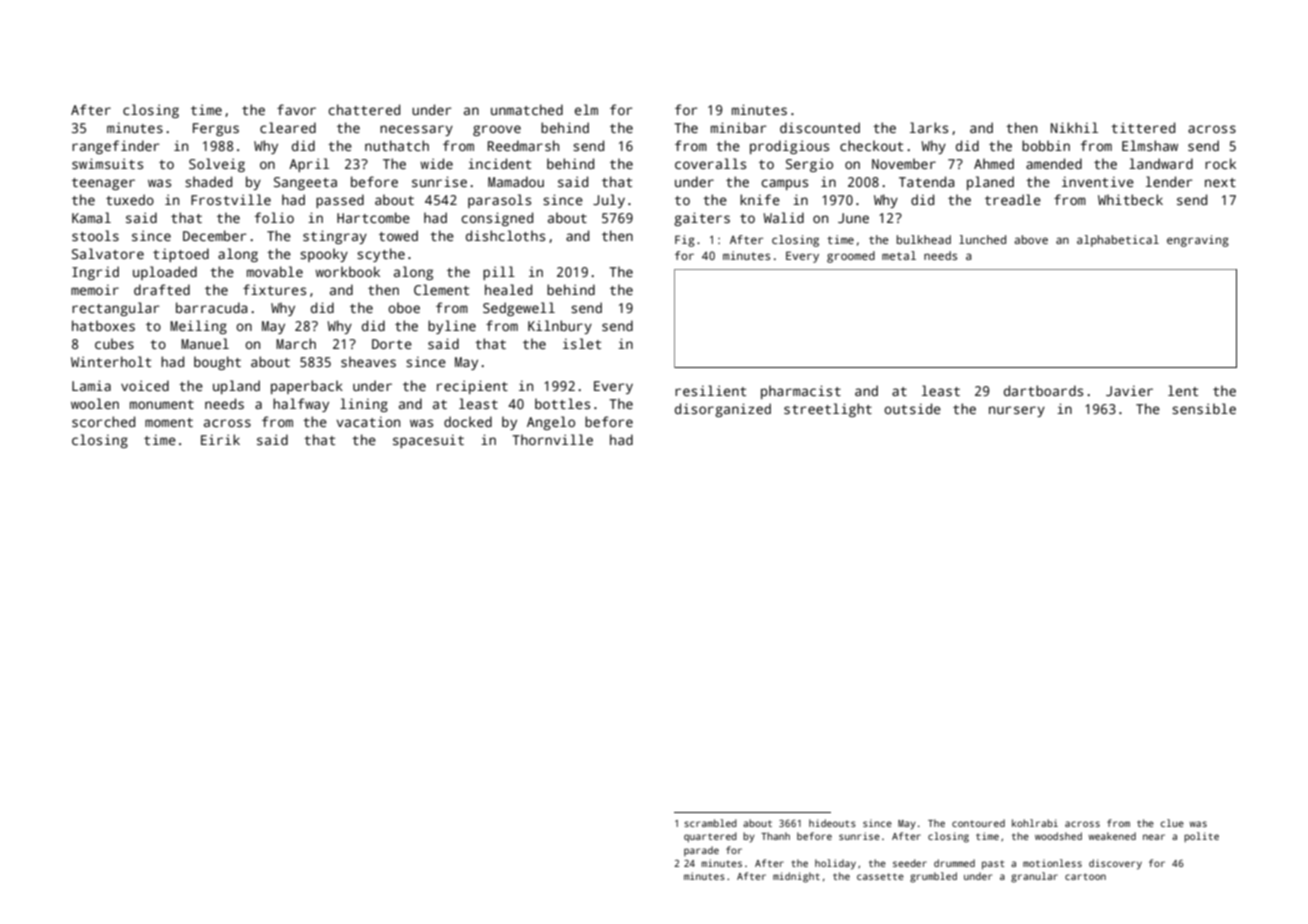 The height and width of the page is (924, 1308). What do you see at coordinates (899, 255) in the page?
I see `metal` at bounding box center [899, 255].
